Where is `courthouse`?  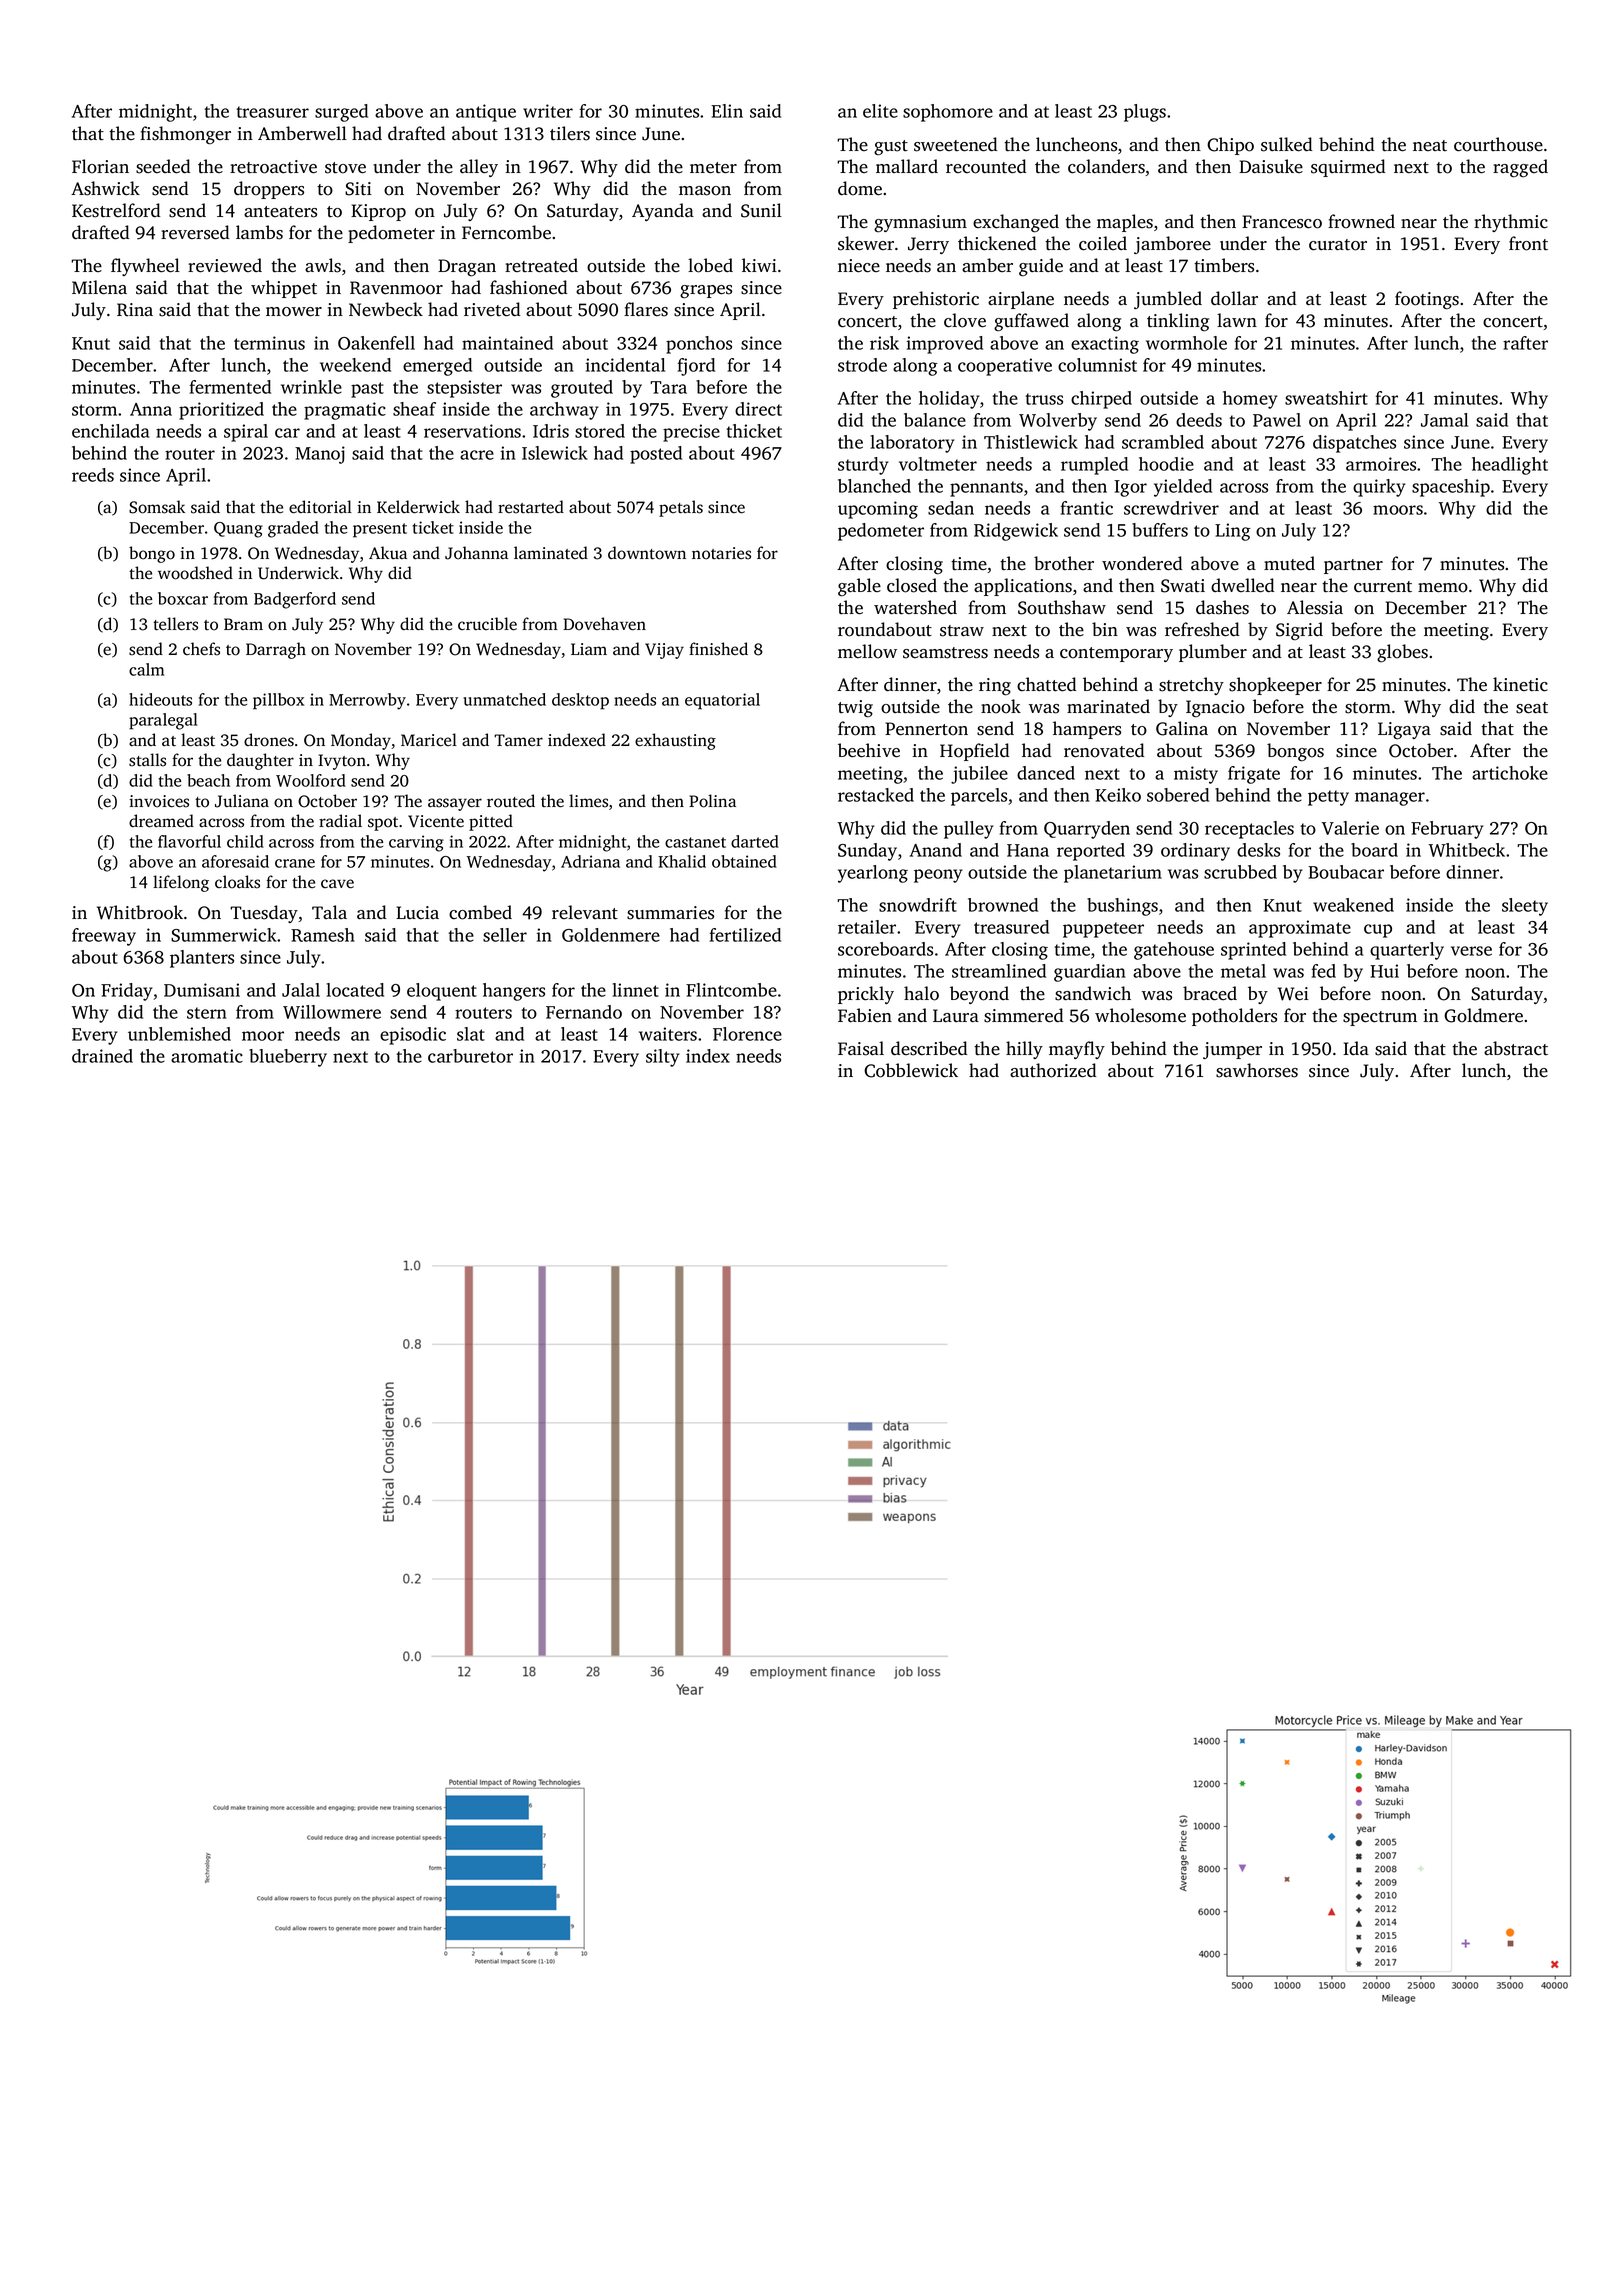 courthouse is located at coordinates (1498, 144).
